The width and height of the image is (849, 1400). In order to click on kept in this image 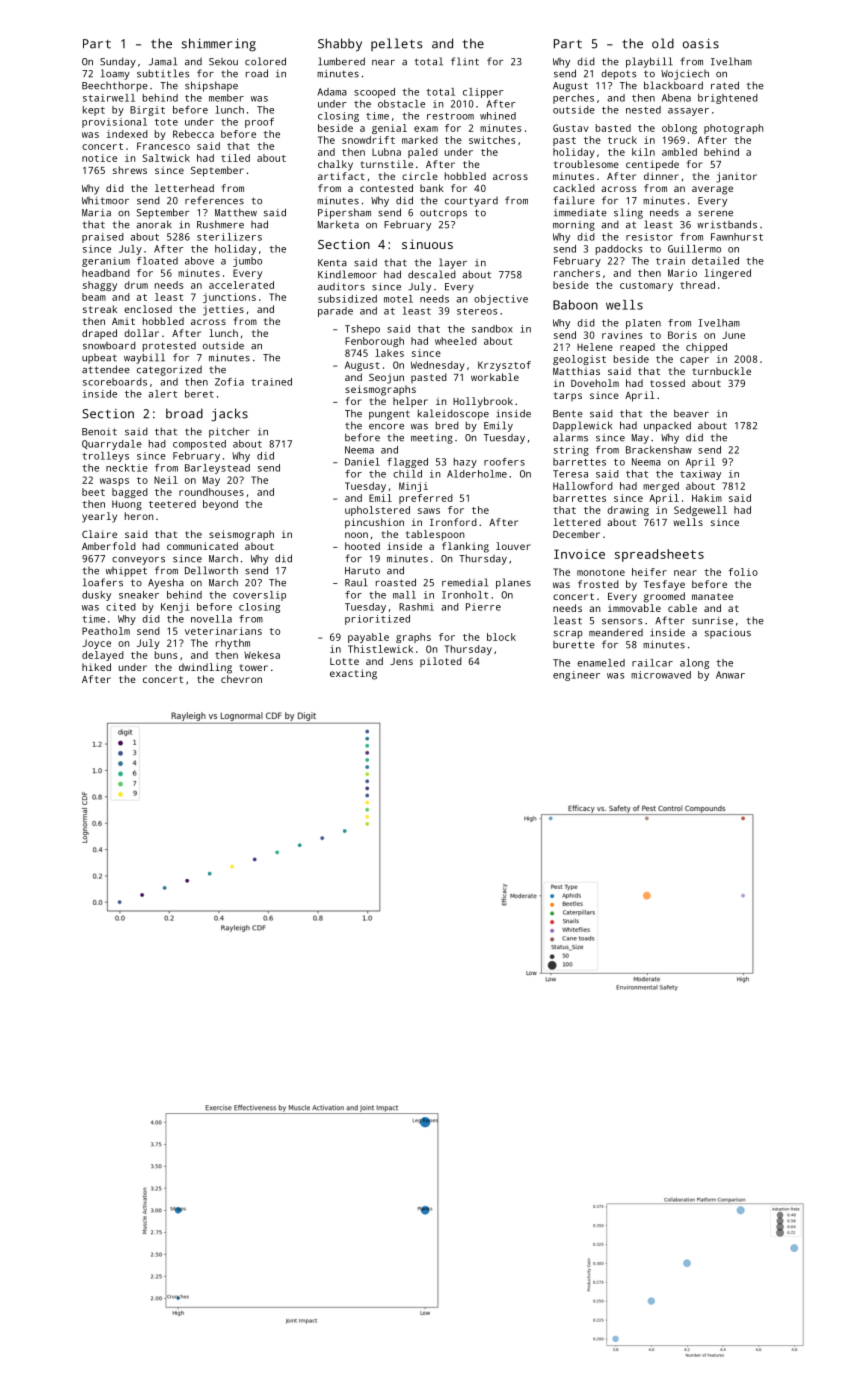, I will do `click(94, 111)`.
